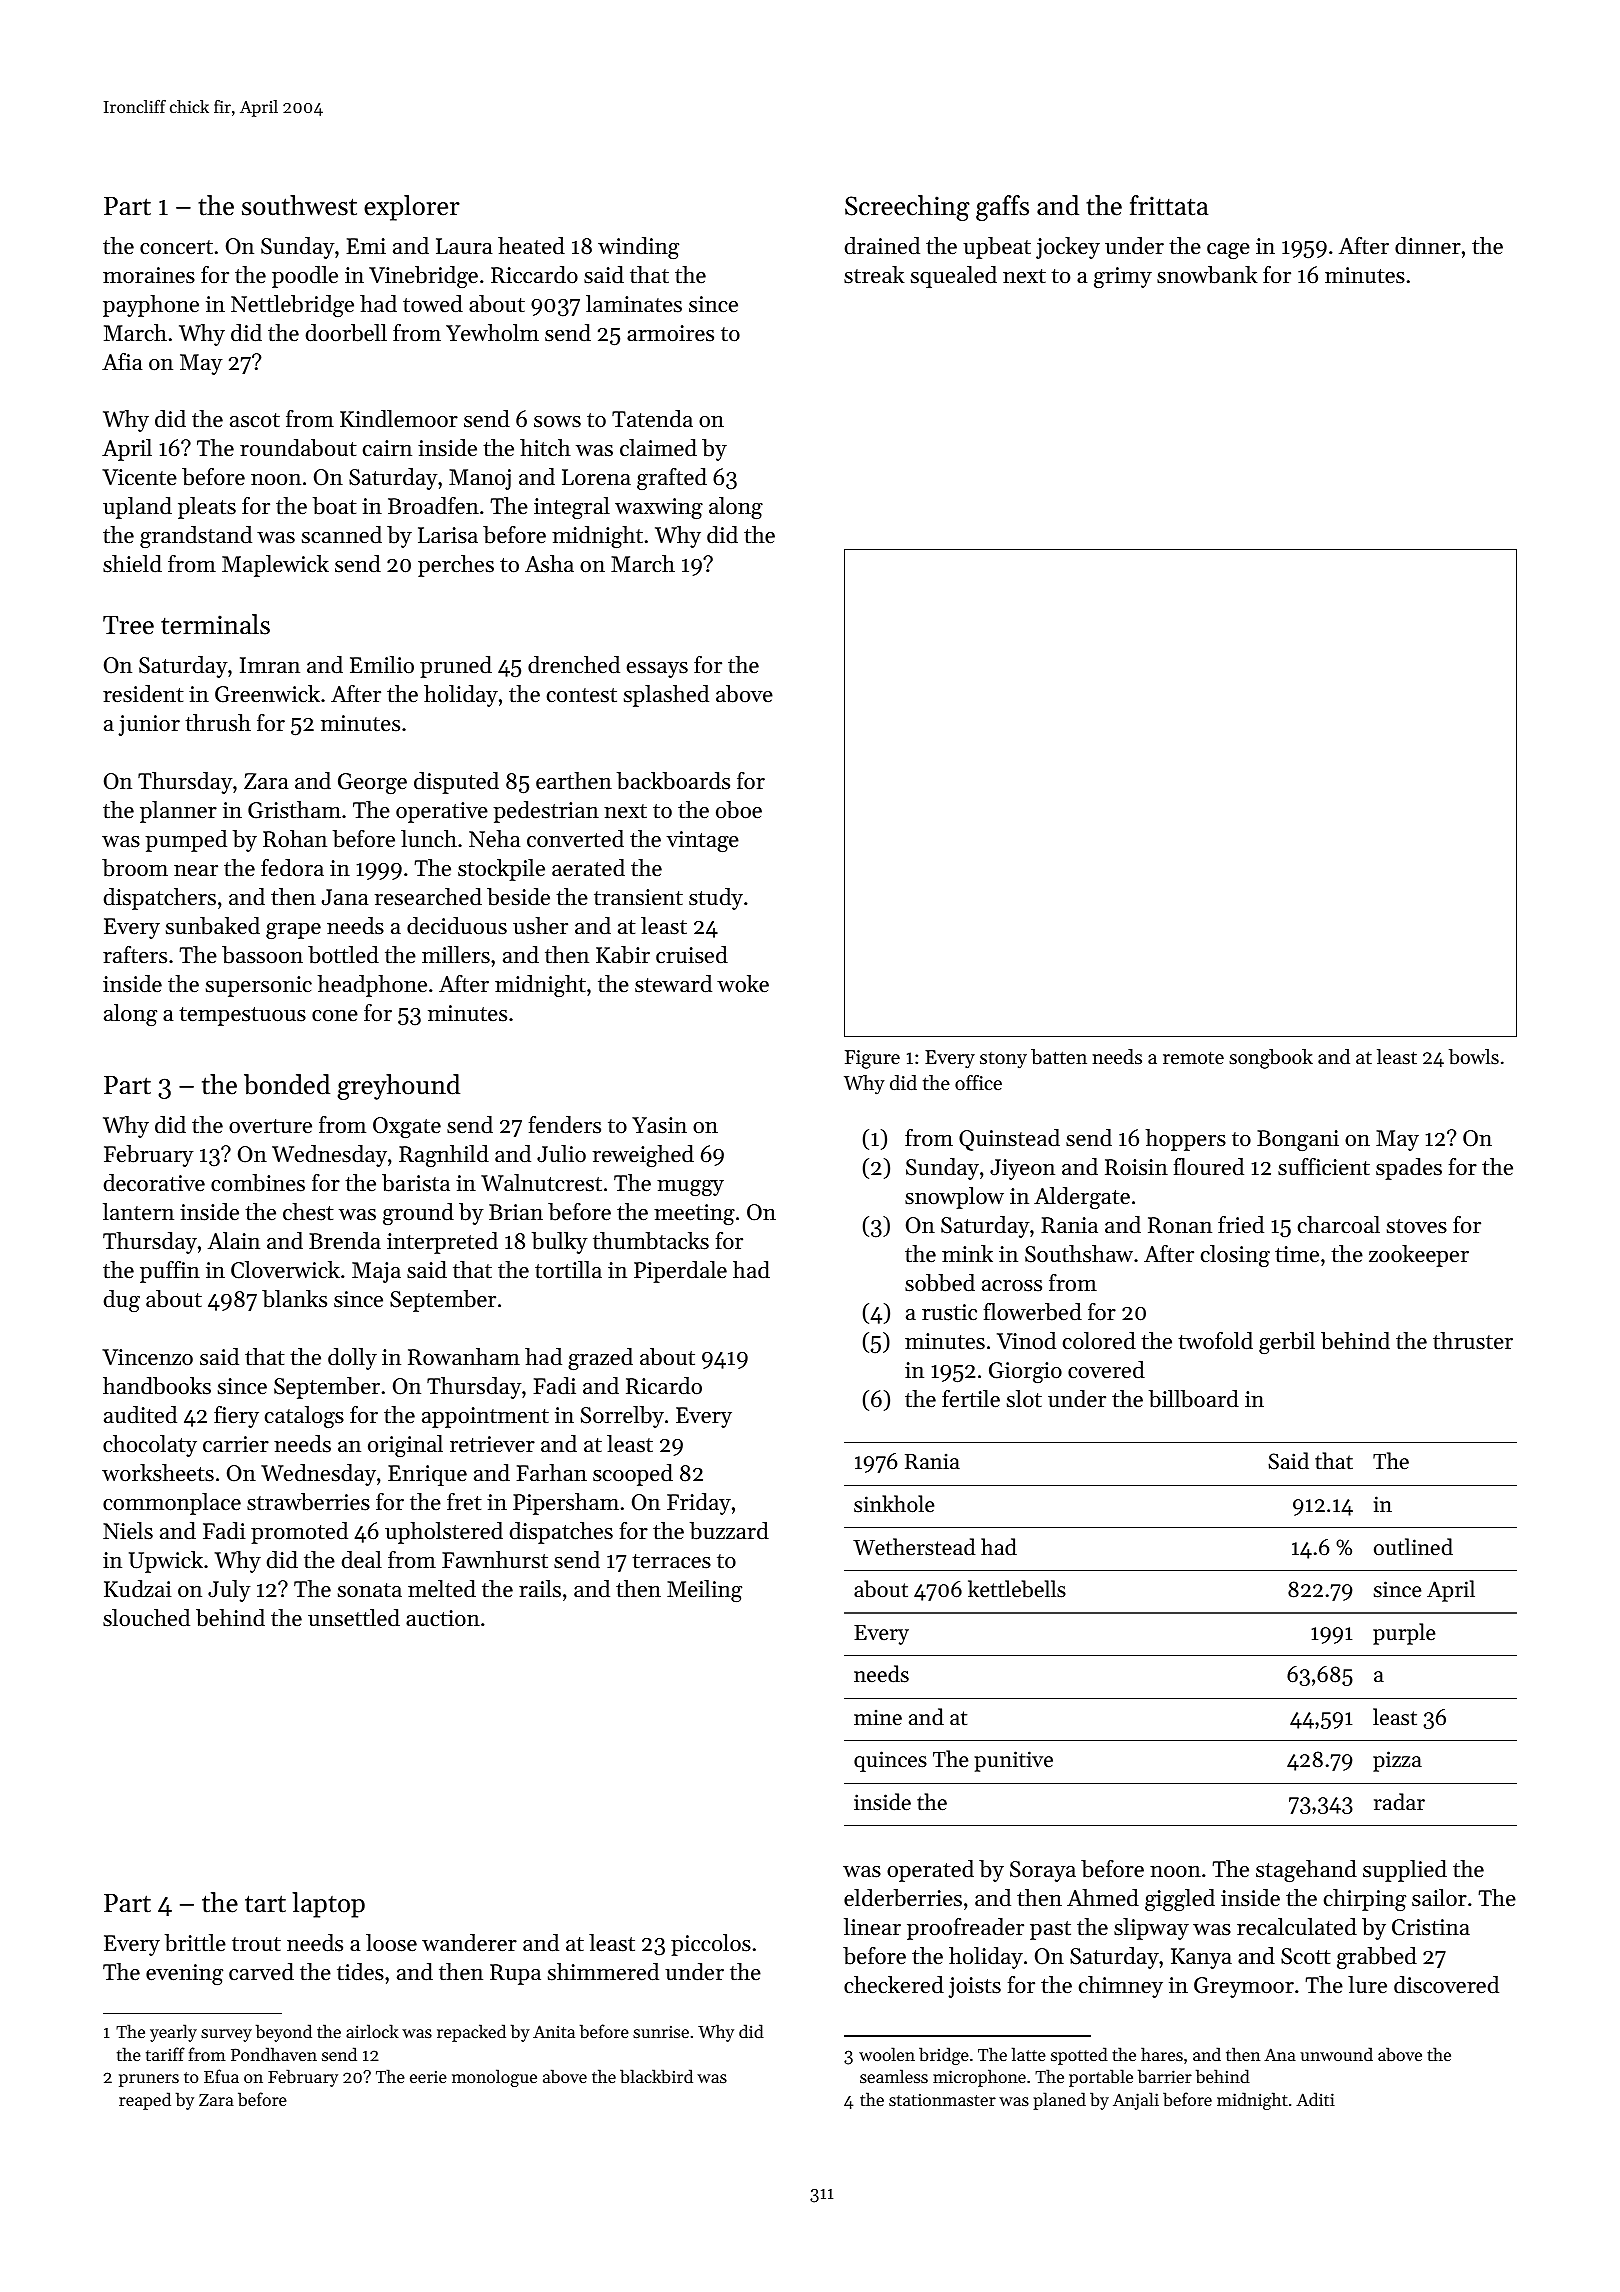 The height and width of the screenshot is (2292, 1620). I want to click on bowls, so click(1474, 1057).
